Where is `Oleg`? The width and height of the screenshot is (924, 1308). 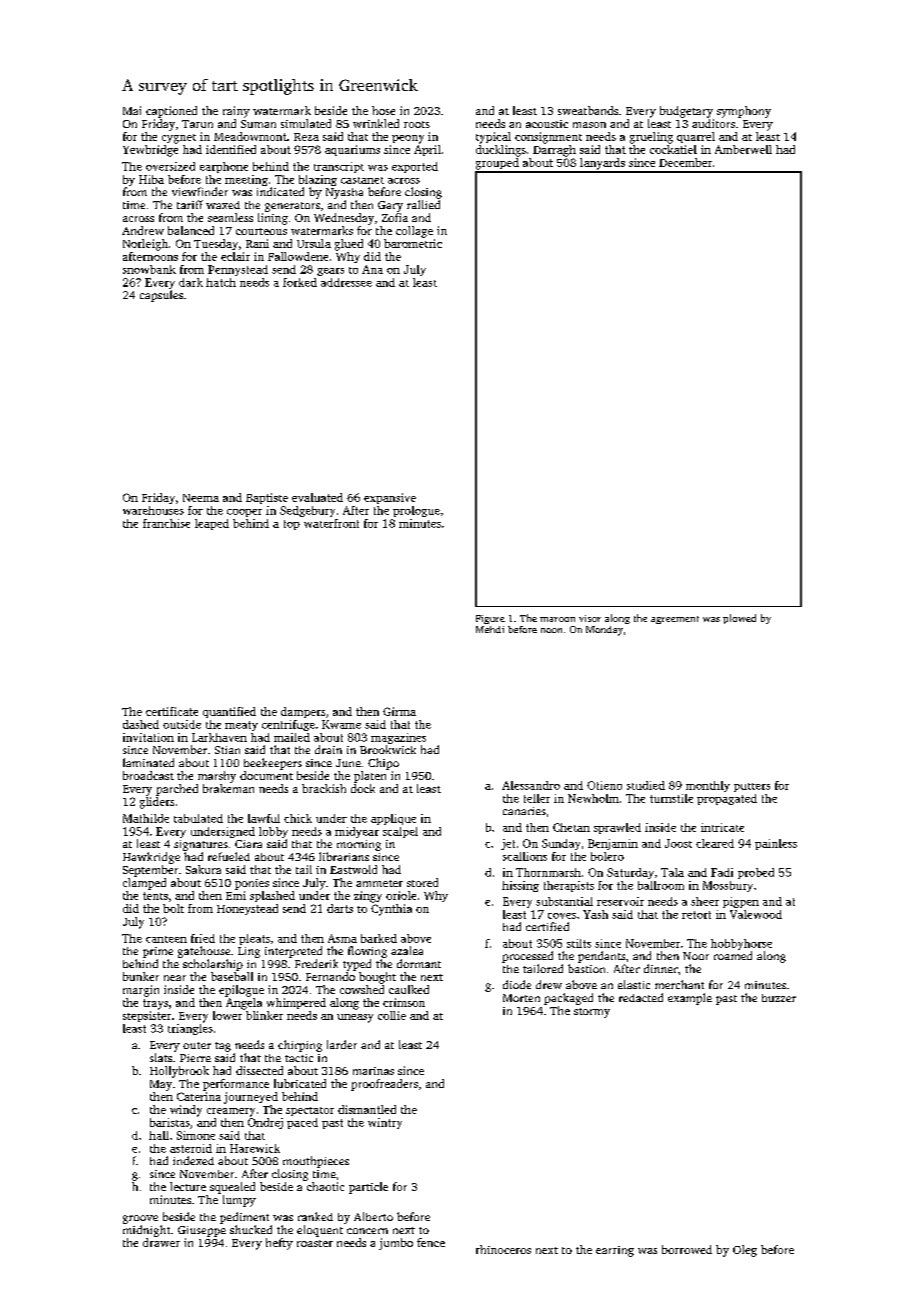 Oleg is located at coordinates (745, 1251).
